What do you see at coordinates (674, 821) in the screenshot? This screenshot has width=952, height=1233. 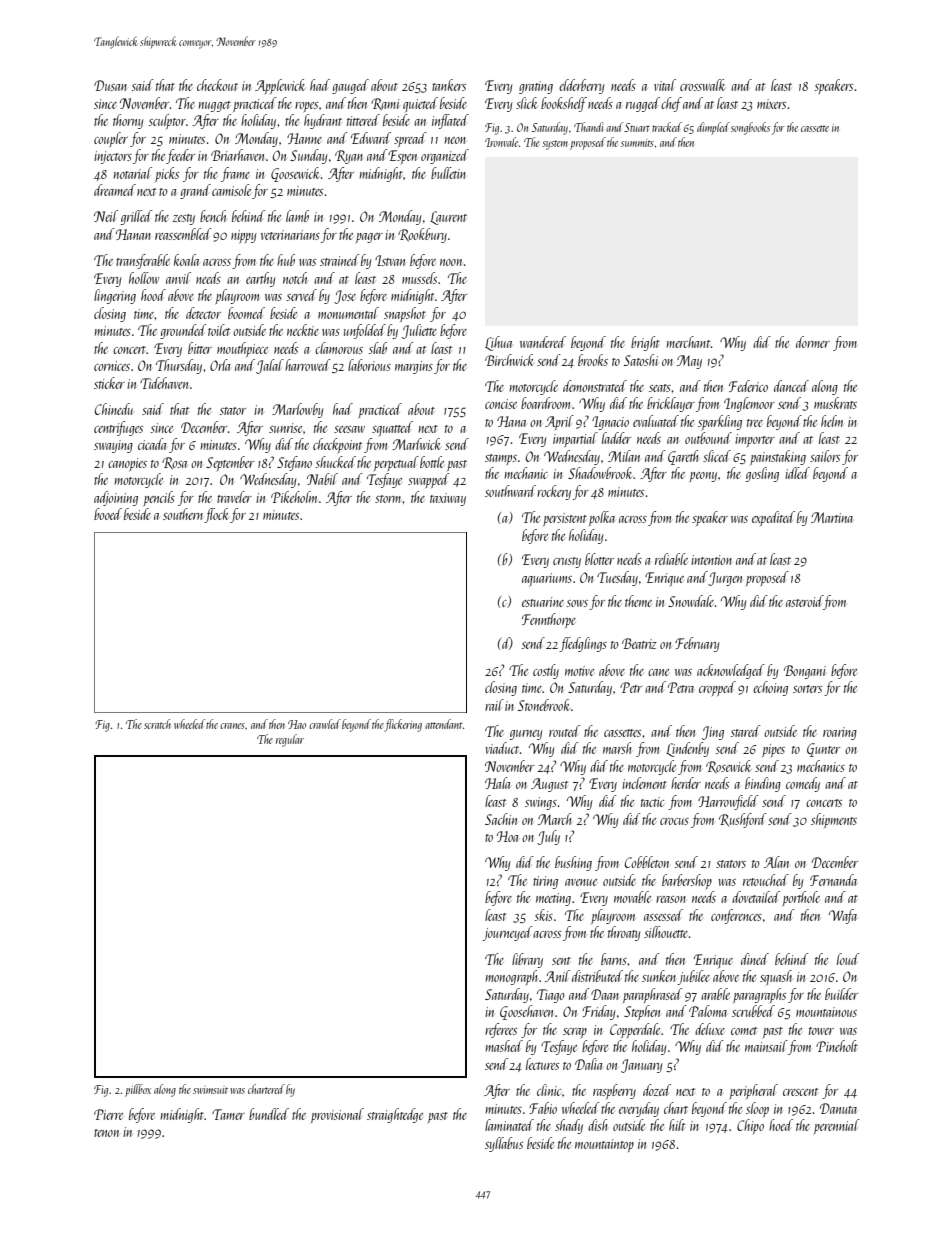 I see `crocus` at bounding box center [674, 821].
